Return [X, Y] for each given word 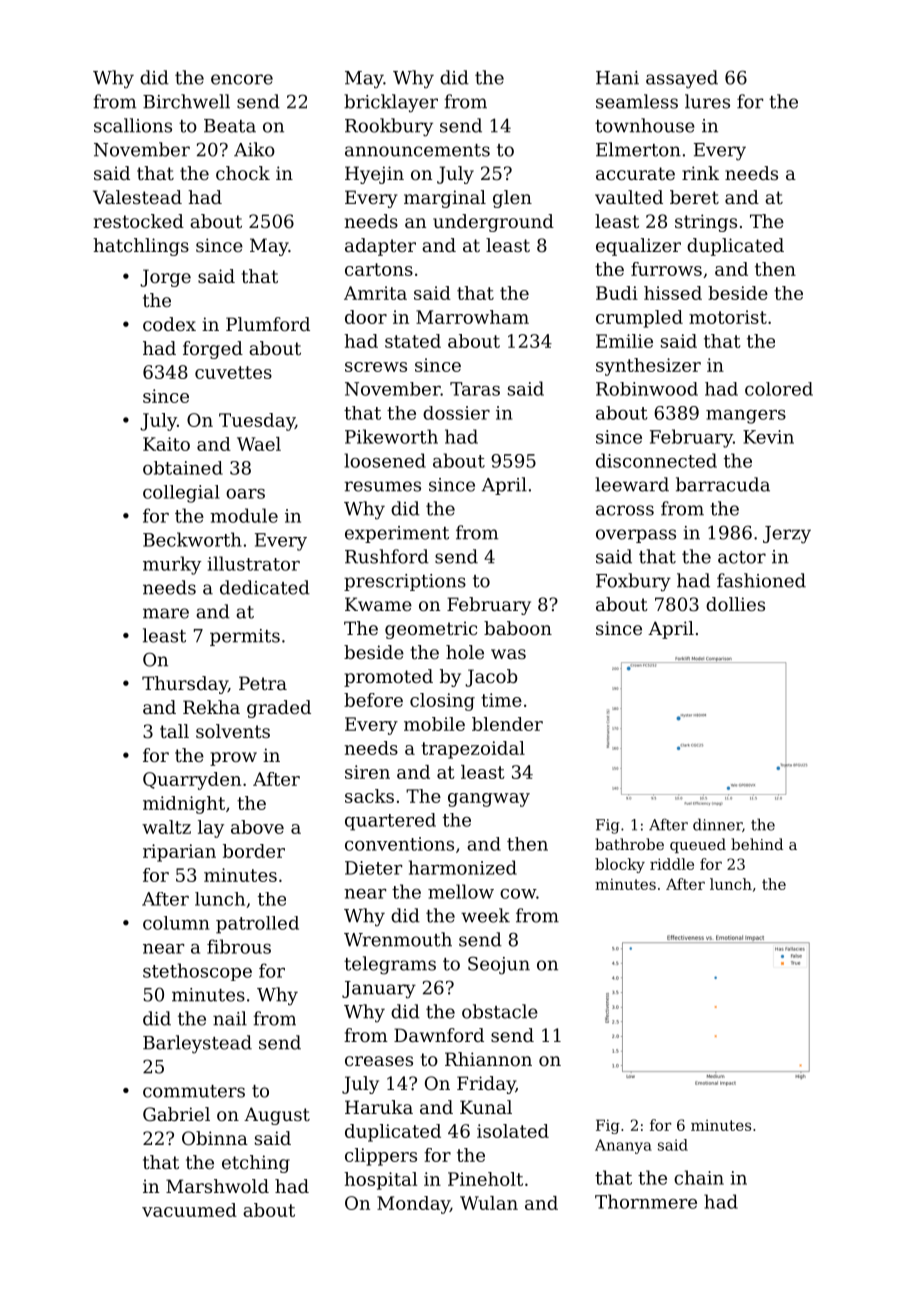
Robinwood [647, 389]
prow [233, 759]
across [625, 510]
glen [512, 199]
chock [243, 173]
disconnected [656, 460]
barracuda [723, 484]
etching [256, 1164]
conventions [399, 844]
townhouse [645, 125]
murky [172, 565]
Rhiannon [488, 1059]
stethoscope [197, 972]
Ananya [623, 1146]
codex [169, 324]
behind [757, 844]
